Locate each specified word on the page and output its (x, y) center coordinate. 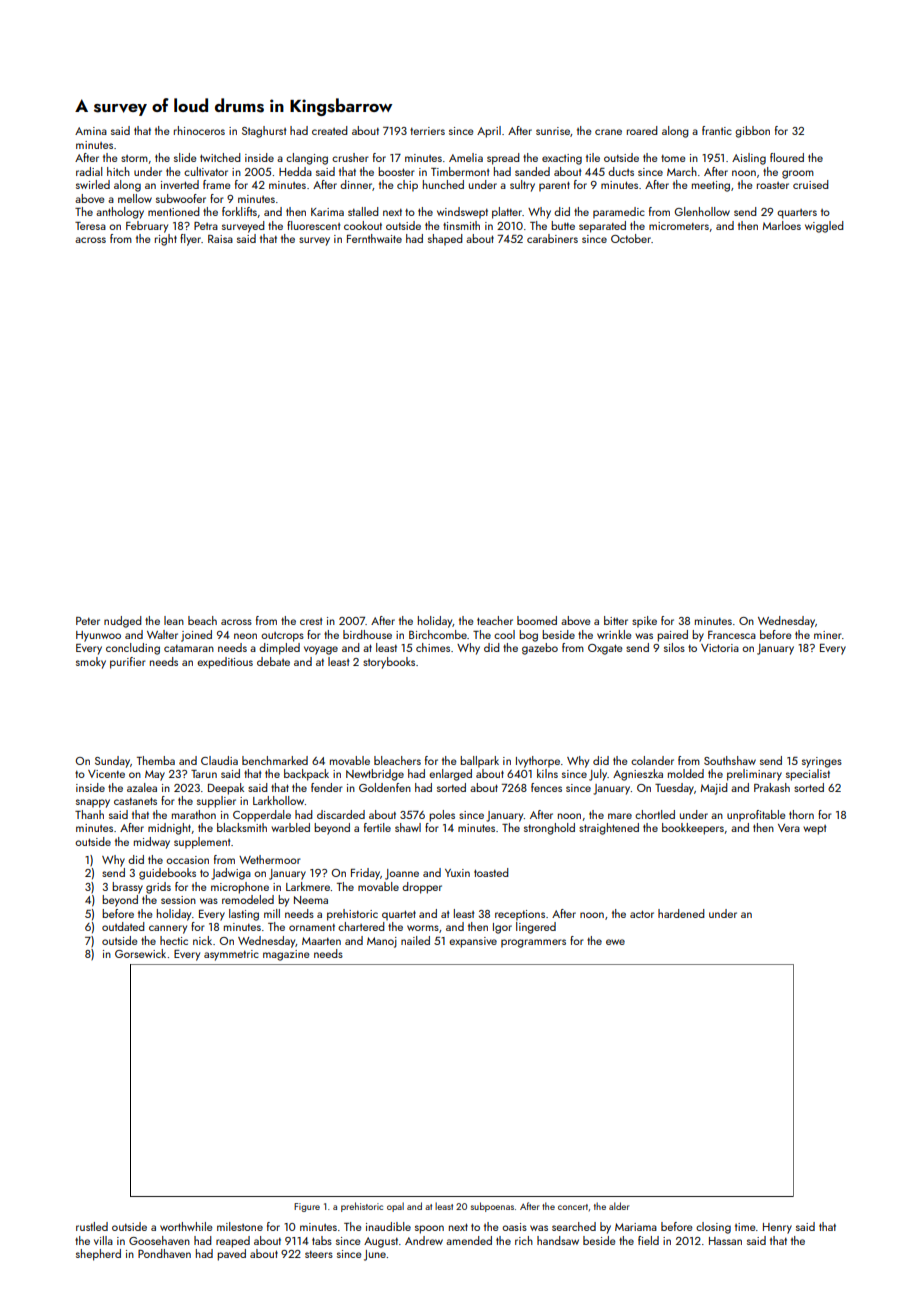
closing (713, 1228)
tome (673, 158)
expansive (473, 942)
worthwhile (186, 1226)
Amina (91, 131)
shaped (445, 240)
